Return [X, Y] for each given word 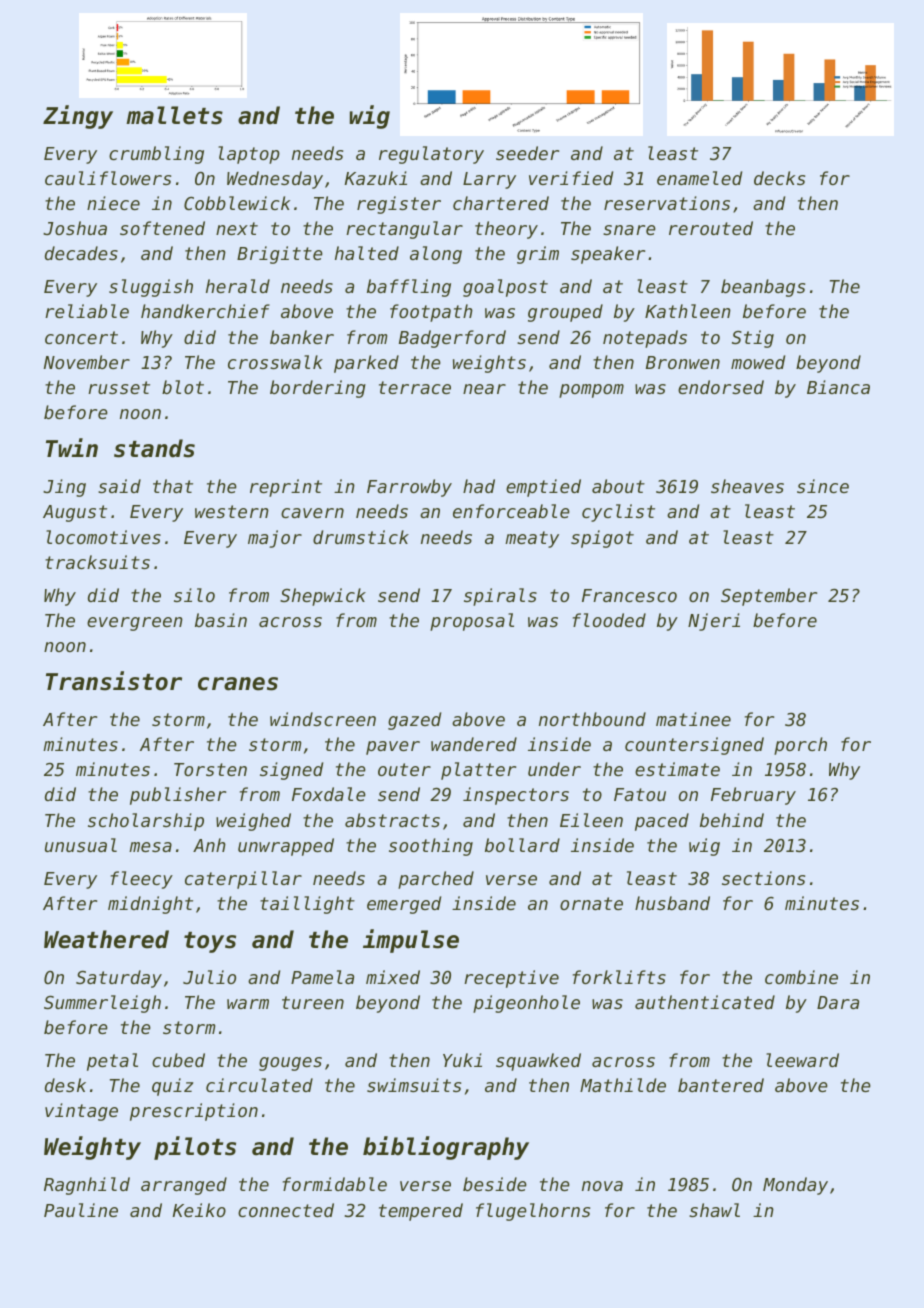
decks [779, 178]
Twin [72, 447]
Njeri [714, 622]
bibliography [446, 1148]
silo [194, 595]
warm [248, 1004]
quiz [172, 1087]
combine [801, 977]
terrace [415, 387]
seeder [527, 153]
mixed [393, 977]
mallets [174, 115]
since [823, 486]
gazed [414, 721]
